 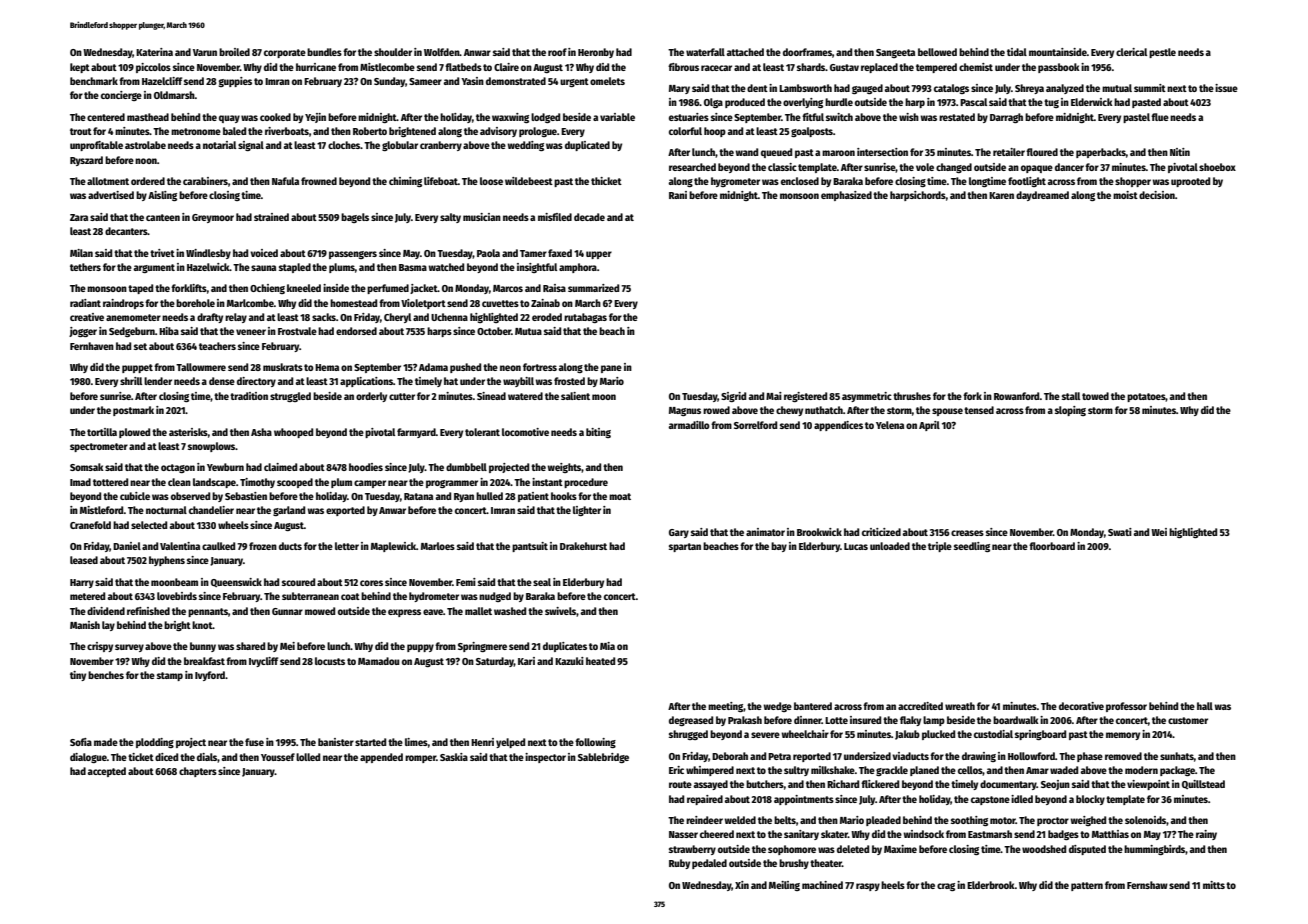 What do you see at coordinates (746, 152) in the page?
I see `wand` at bounding box center [746, 152].
